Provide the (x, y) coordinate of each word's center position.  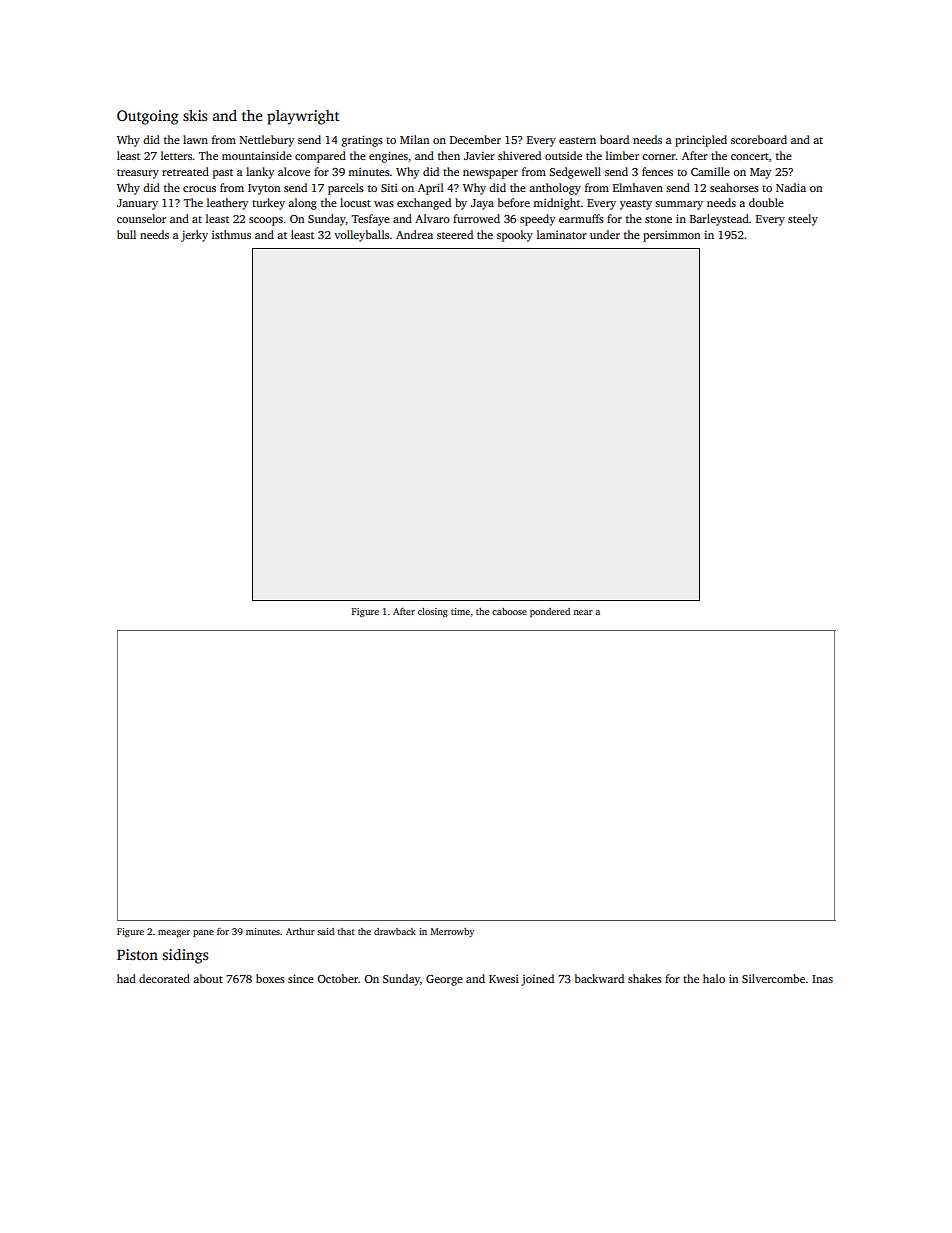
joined (537, 980)
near (583, 612)
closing (433, 612)
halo (714, 978)
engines (388, 157)
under (605, 234)
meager (174, 933)
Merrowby (452, 932)
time (460, 611)
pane (203, 933)
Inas (822, 979)
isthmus (231, 234)
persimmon (671, 236)
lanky (260, 173)
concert (750, 156)
